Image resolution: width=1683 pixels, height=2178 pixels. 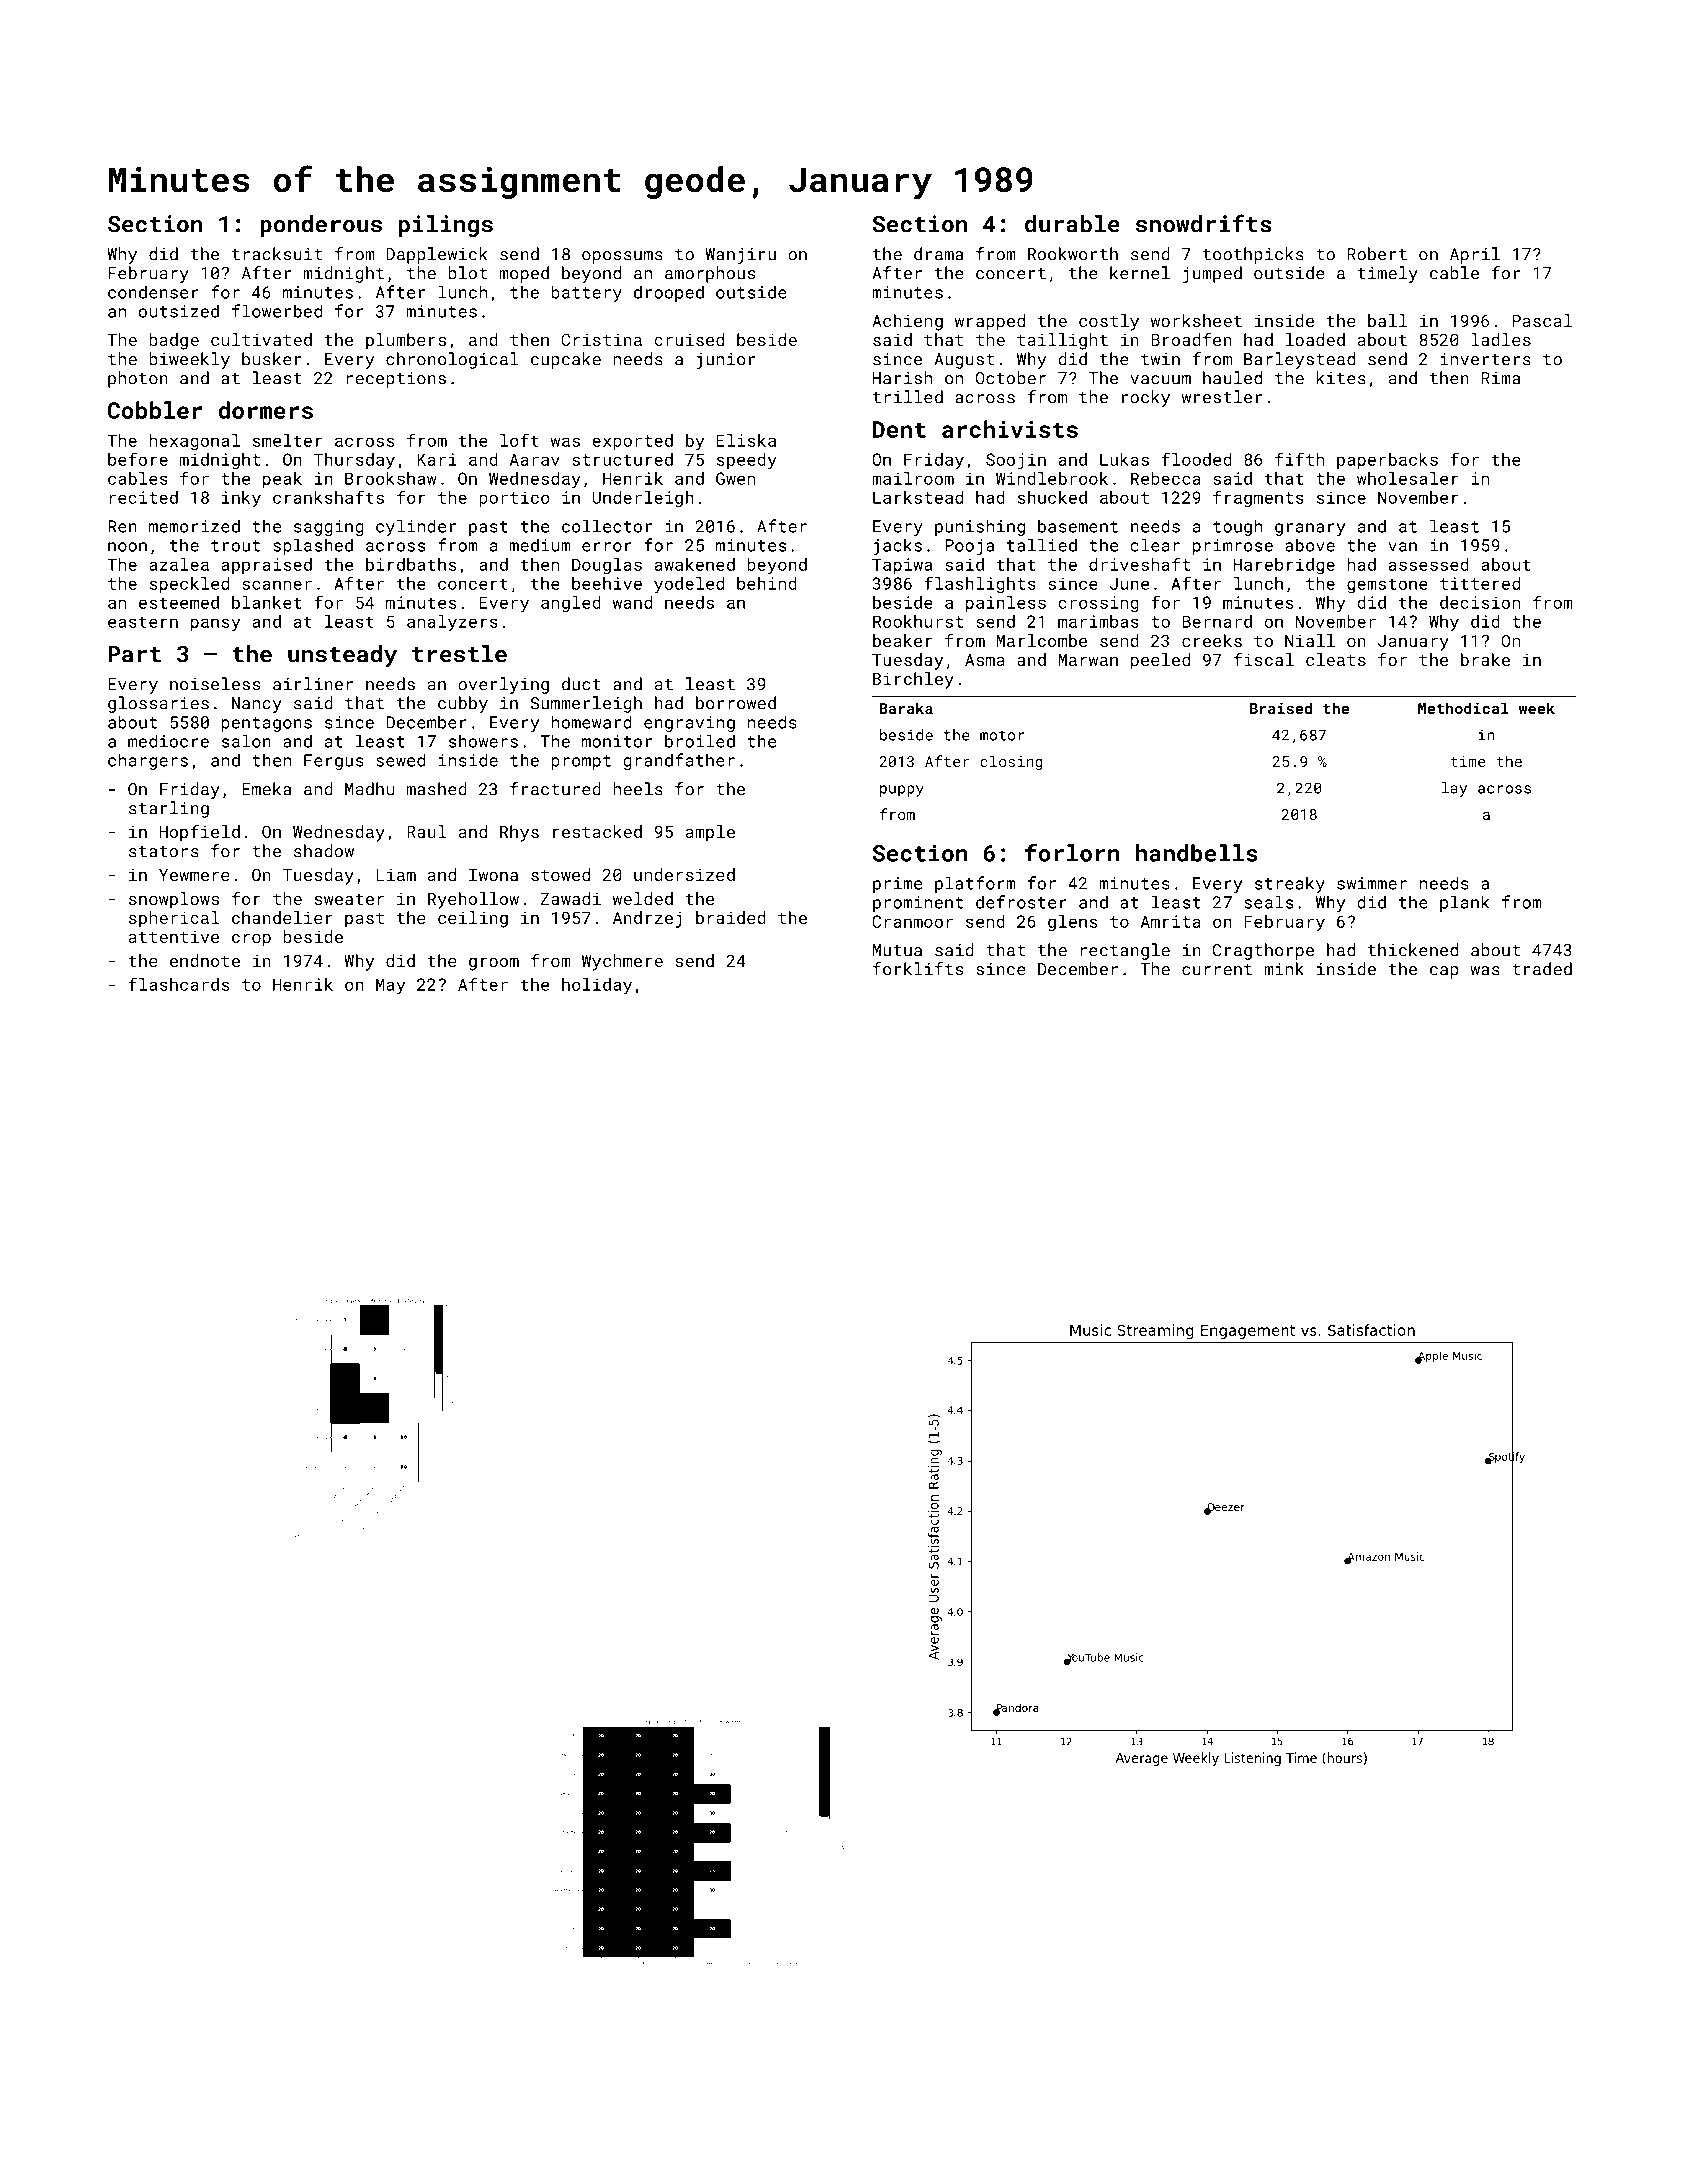 I want to click on Robert, so click(x=1377, y=254).
